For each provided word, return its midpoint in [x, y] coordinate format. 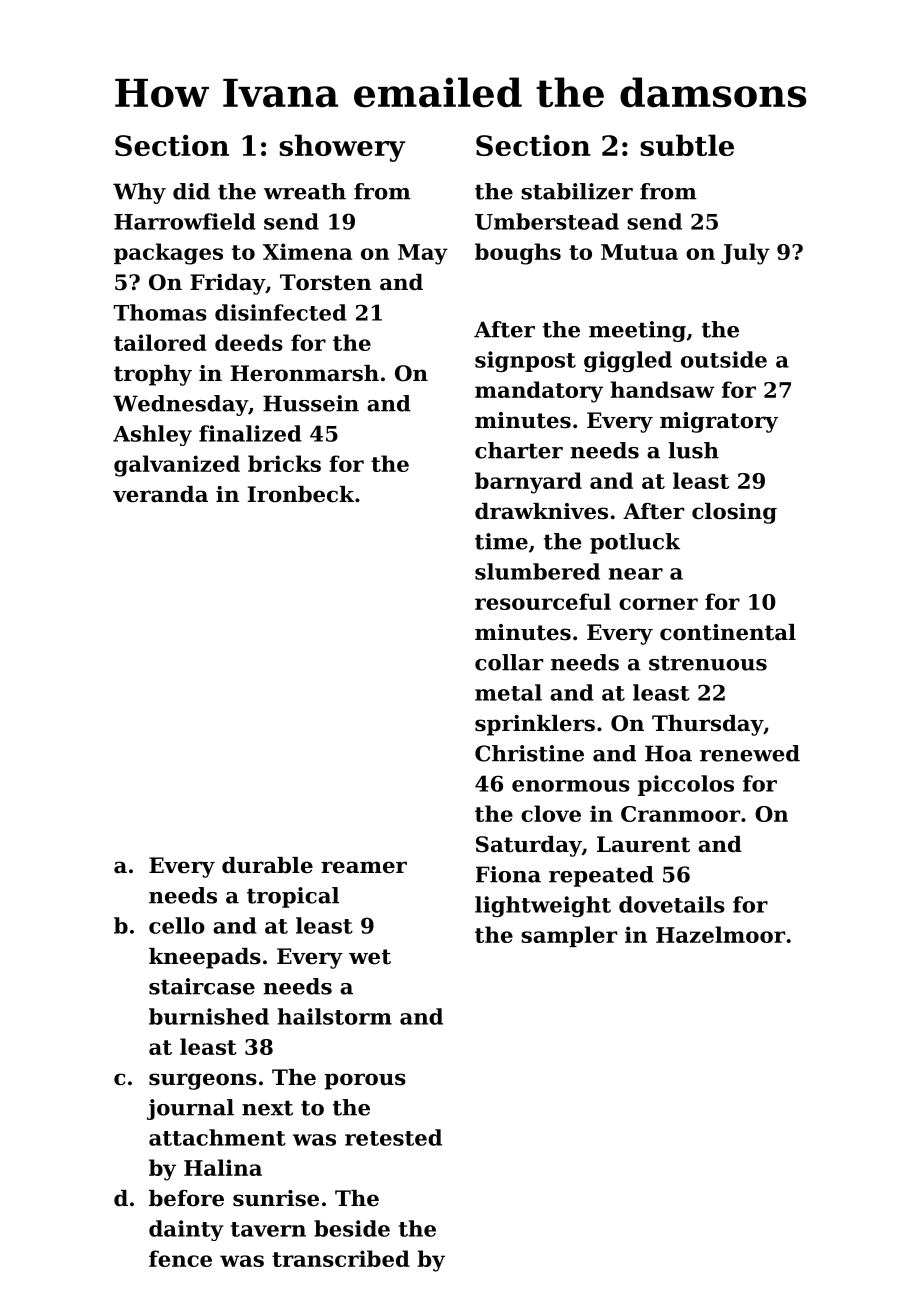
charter [519, 450]
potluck [635, 543]
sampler [569, 936]
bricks [284, 463]
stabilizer [577, 191]
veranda [160, 494]
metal [508, 692]
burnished [209, 1016]
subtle [687, 145]
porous [365, 1081]
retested [393, 1137]
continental [728, 632]
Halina [223, 1167]
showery [342, 148]
